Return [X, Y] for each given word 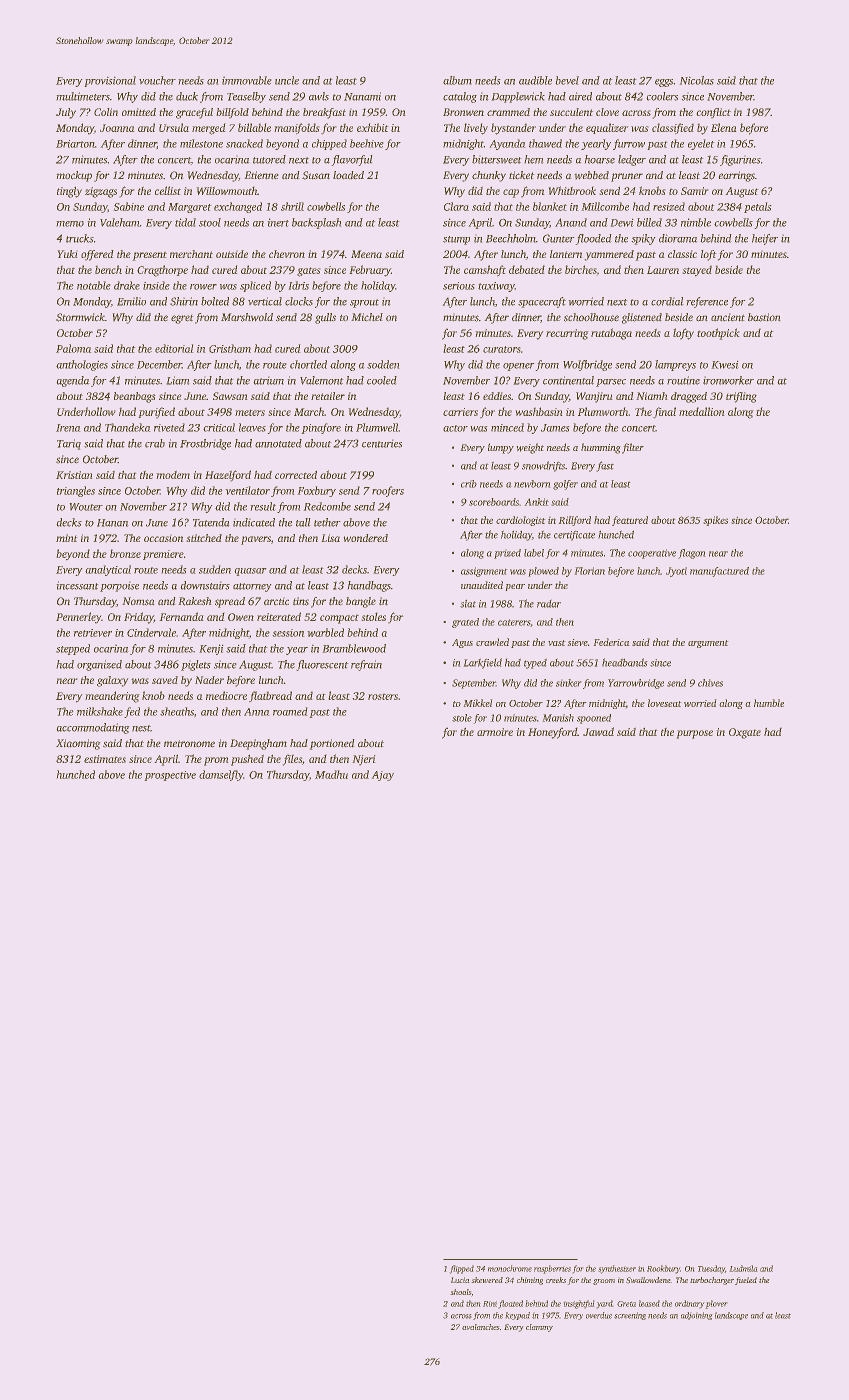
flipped [461, 1269]
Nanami [362, 96]
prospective [170, 776]
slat [468, 603]
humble [769, 703]
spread [230, 602]
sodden [383, 364]
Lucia [460, 1280]
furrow [629, 144]
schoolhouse [591, 317]
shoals [460, 1292]
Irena [68, 428]
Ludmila [743, 1268]
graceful [194, 113]
